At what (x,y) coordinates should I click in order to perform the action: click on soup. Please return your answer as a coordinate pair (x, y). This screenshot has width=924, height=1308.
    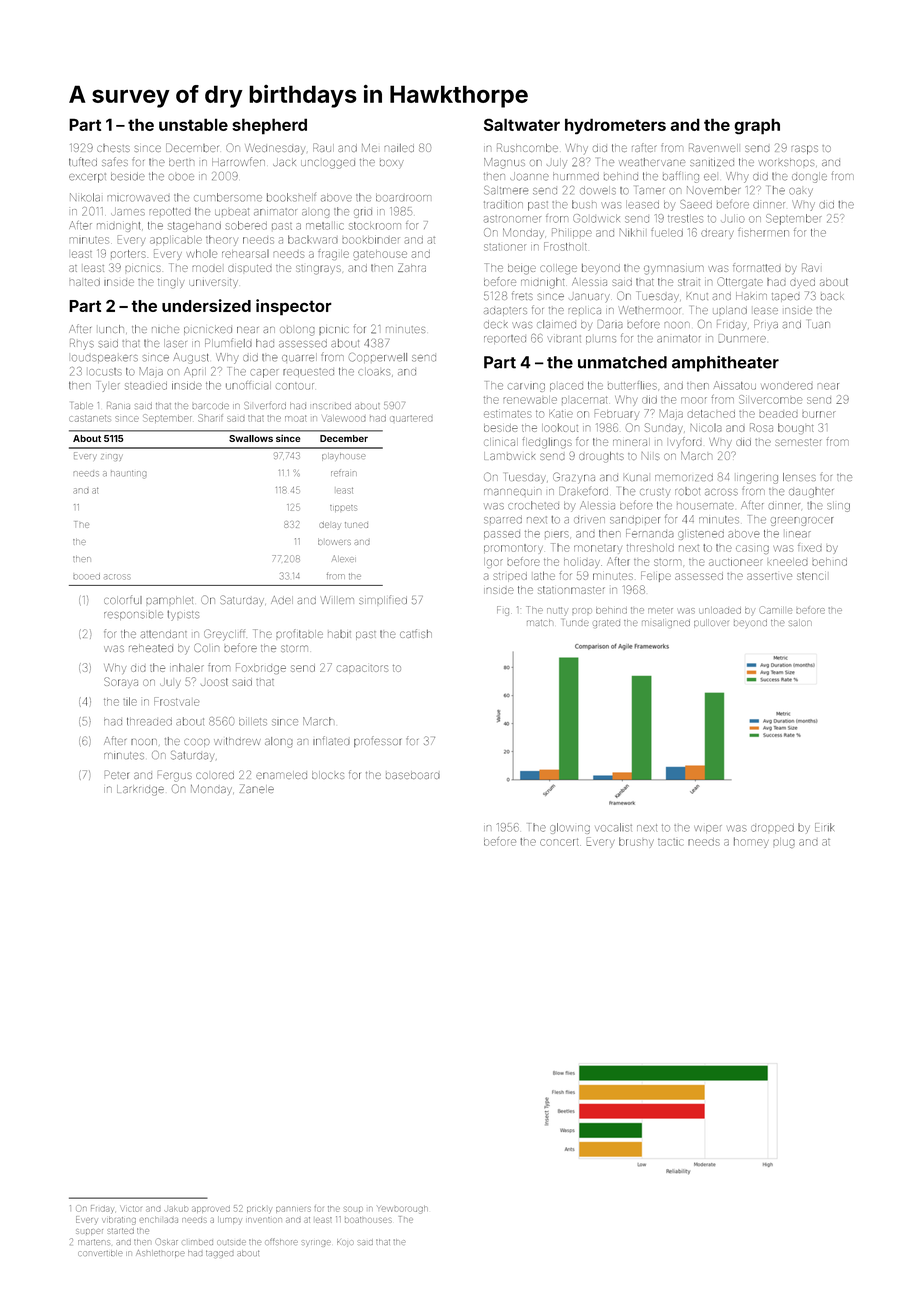
    Looking at the image, I should click on (353, 1209).
